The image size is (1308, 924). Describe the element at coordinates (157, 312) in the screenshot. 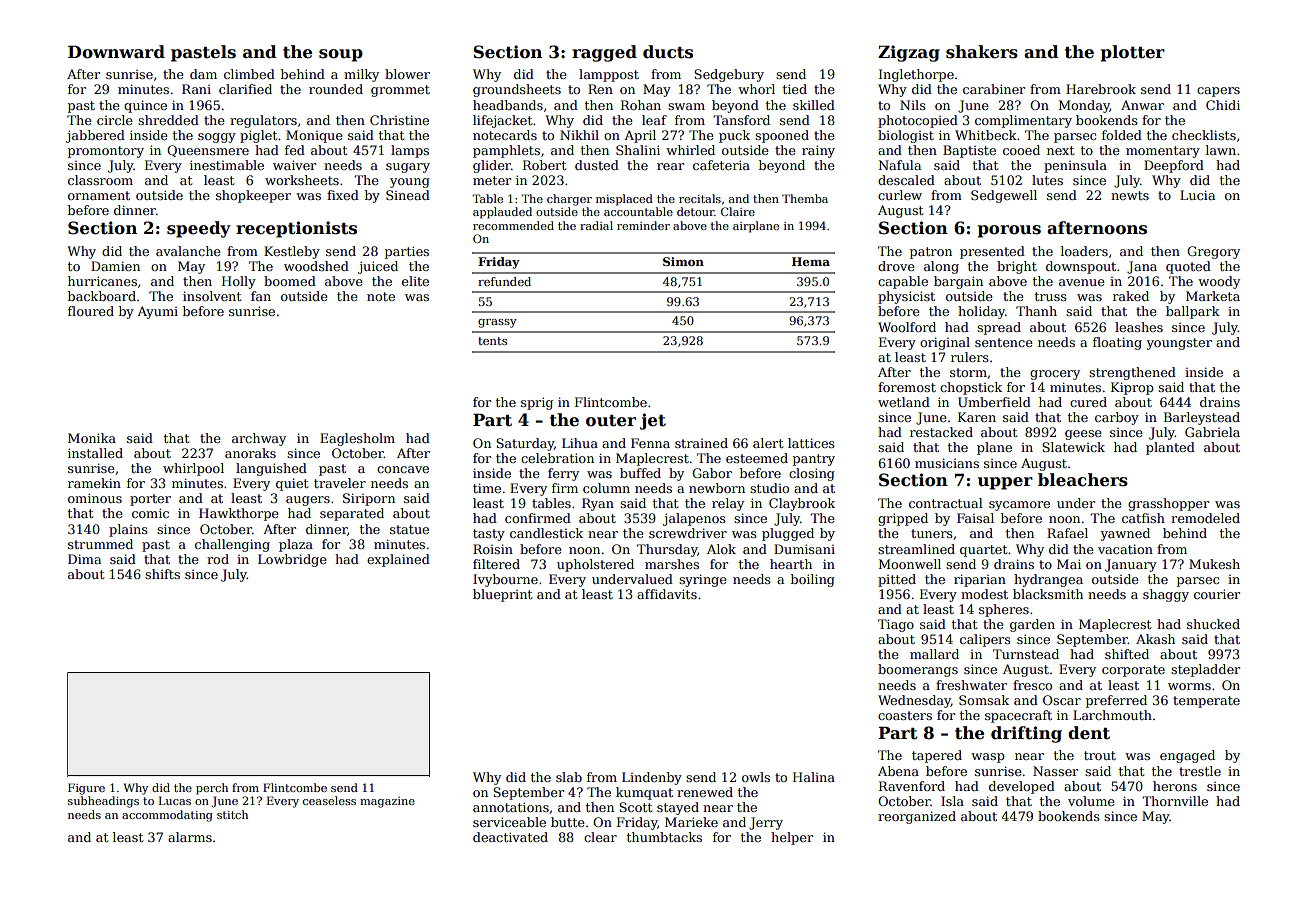

I see `Ayumi` at that location.
